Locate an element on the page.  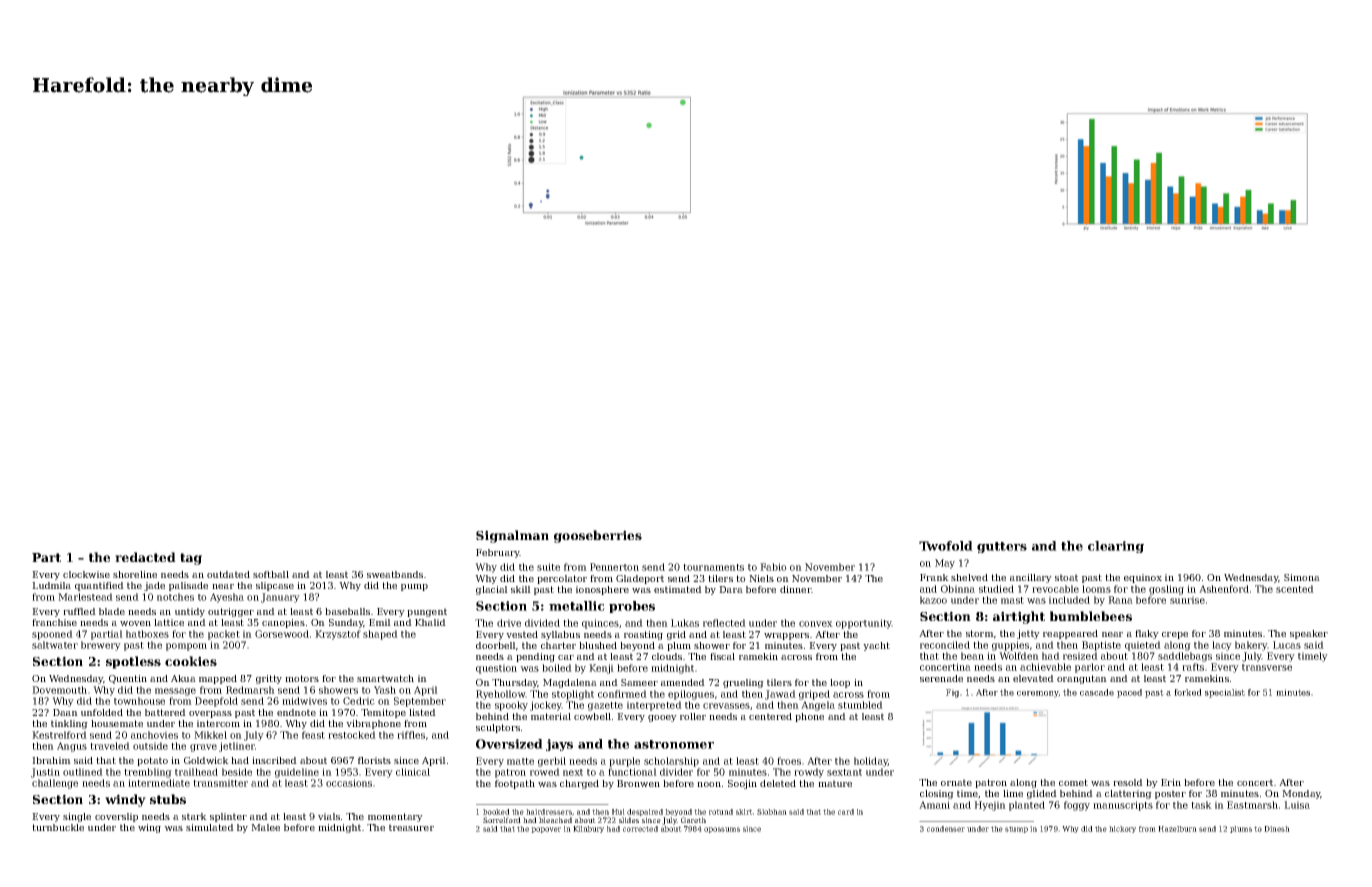
Signalman is located at coordinates (512, 536).
